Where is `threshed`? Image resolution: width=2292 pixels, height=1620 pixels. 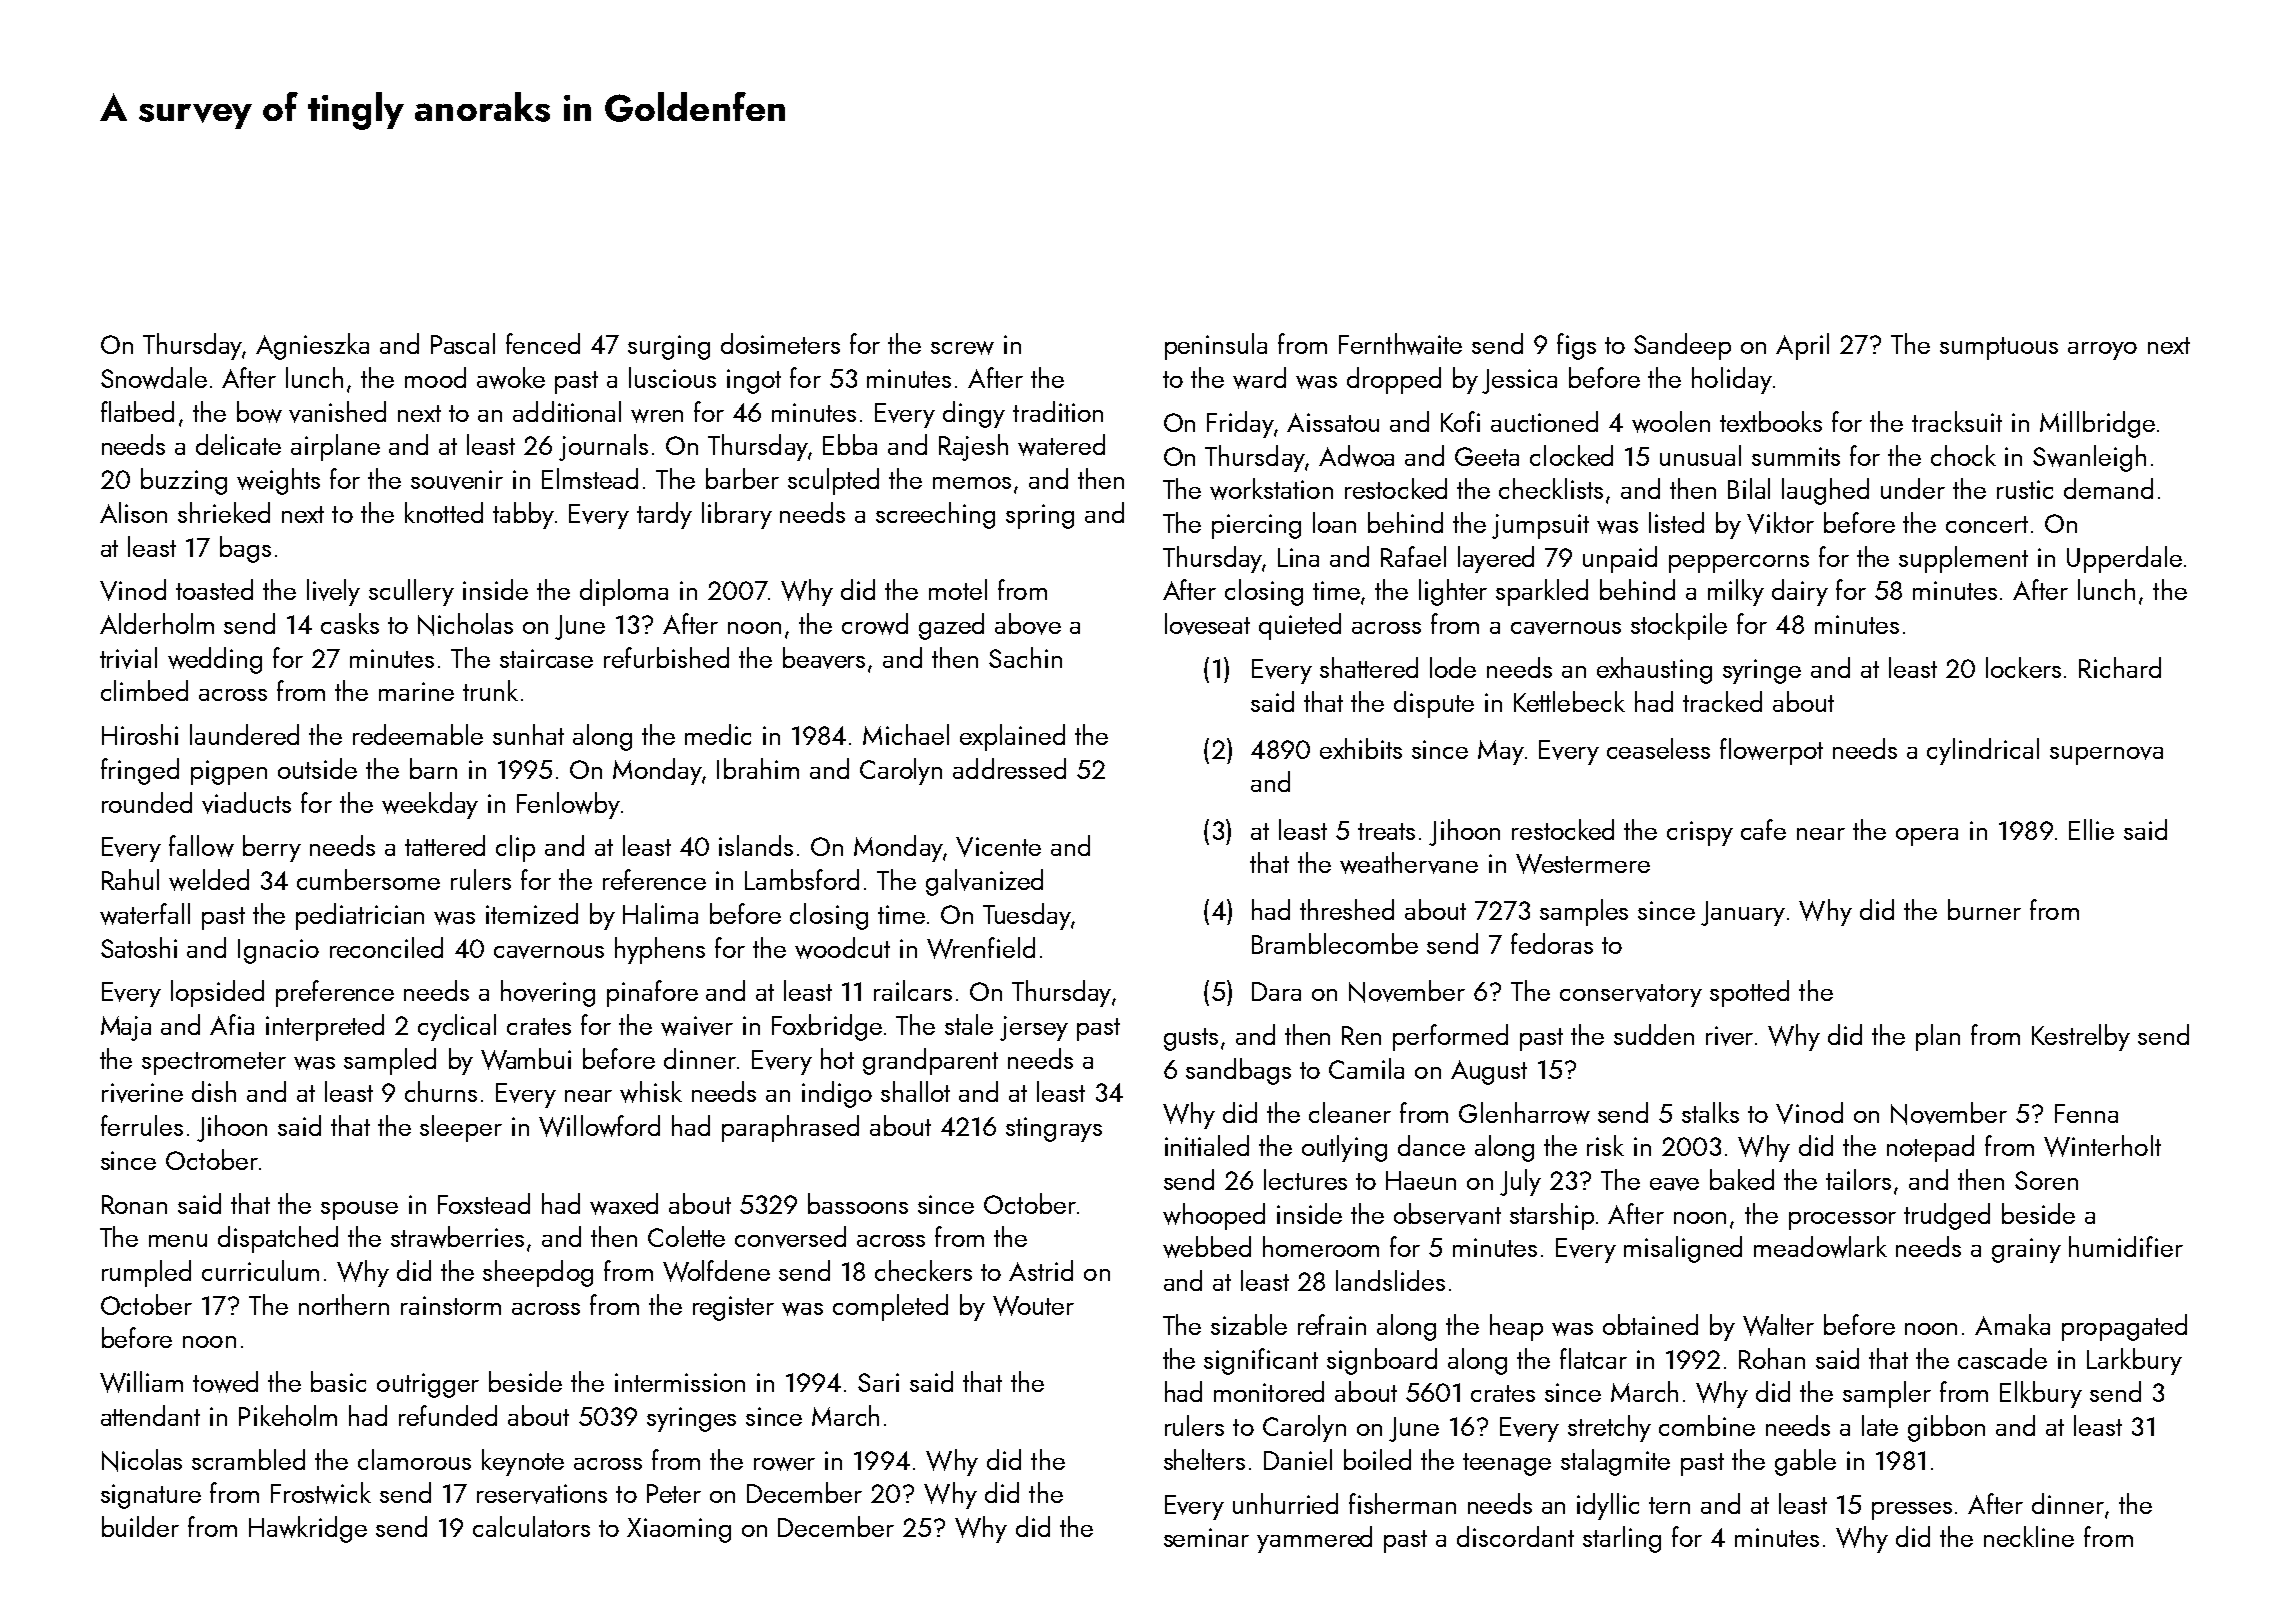 threshed is located at coordinates (1347, 909).
